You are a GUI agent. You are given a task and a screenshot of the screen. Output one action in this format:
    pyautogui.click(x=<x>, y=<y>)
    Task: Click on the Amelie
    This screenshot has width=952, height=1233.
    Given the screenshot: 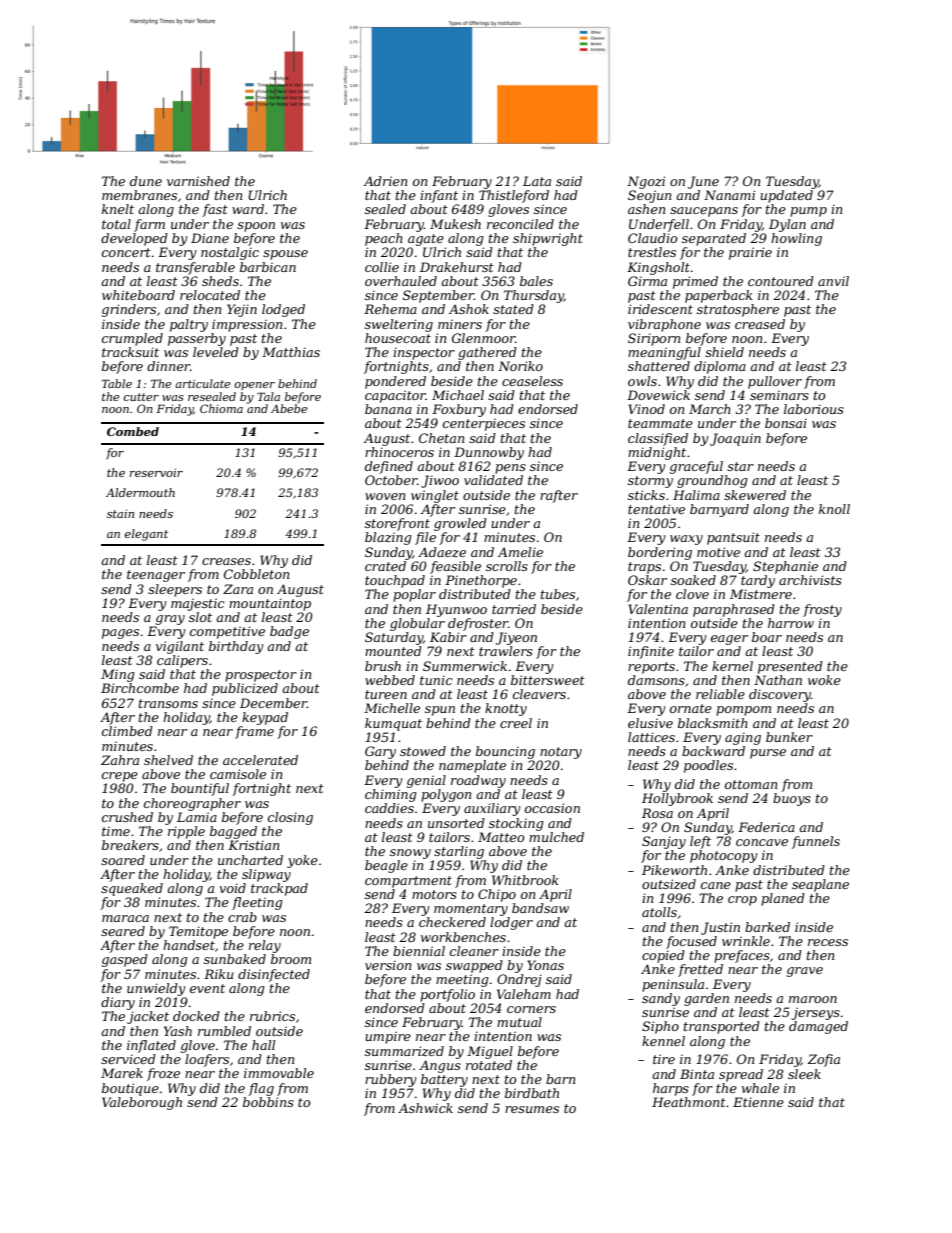 What is the action you would take?
    pyautogui.click(x=520, y=552)
